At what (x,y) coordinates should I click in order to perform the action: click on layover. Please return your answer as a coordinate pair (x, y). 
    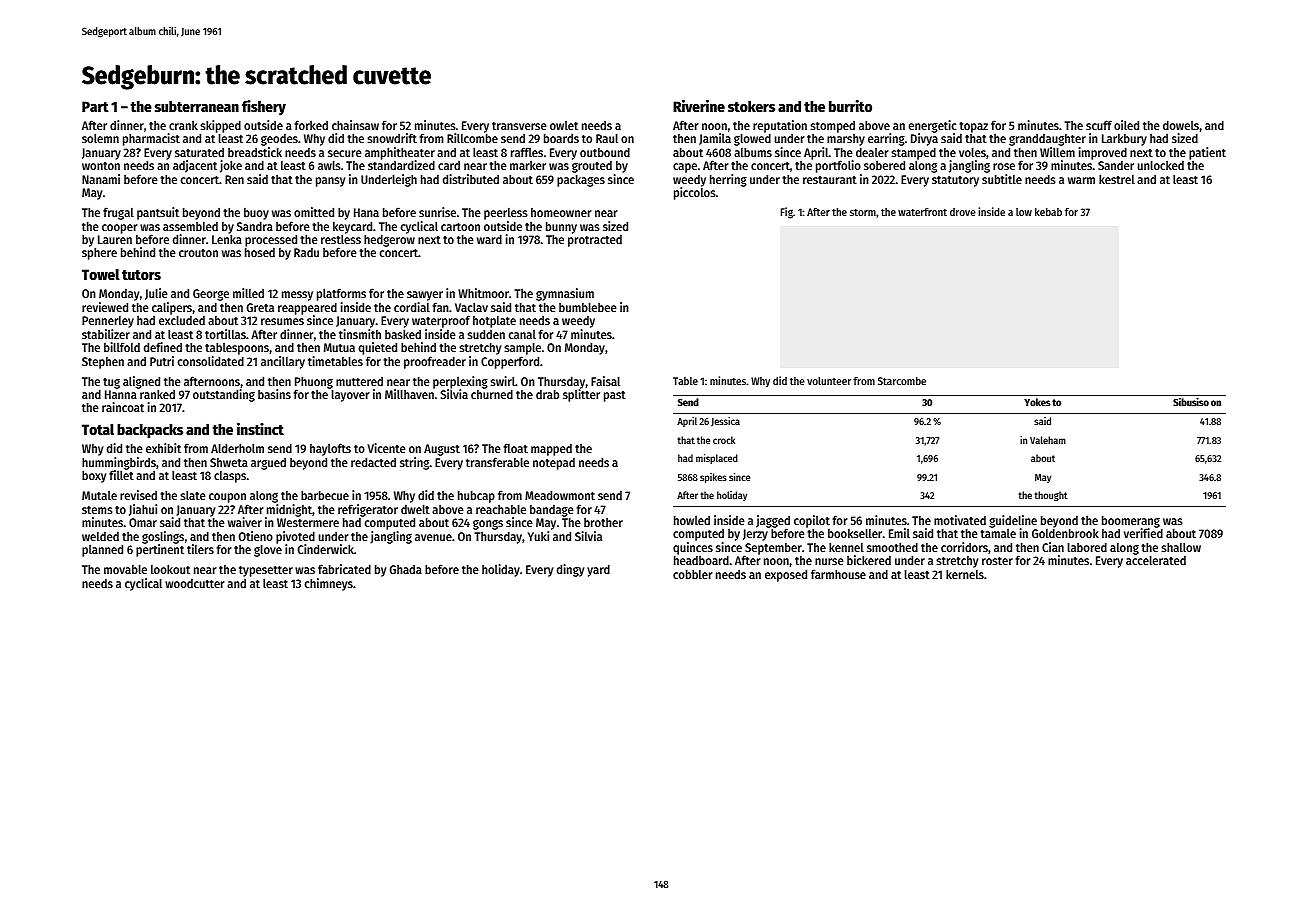
    Looking at the image, I should click on (351, 395).
